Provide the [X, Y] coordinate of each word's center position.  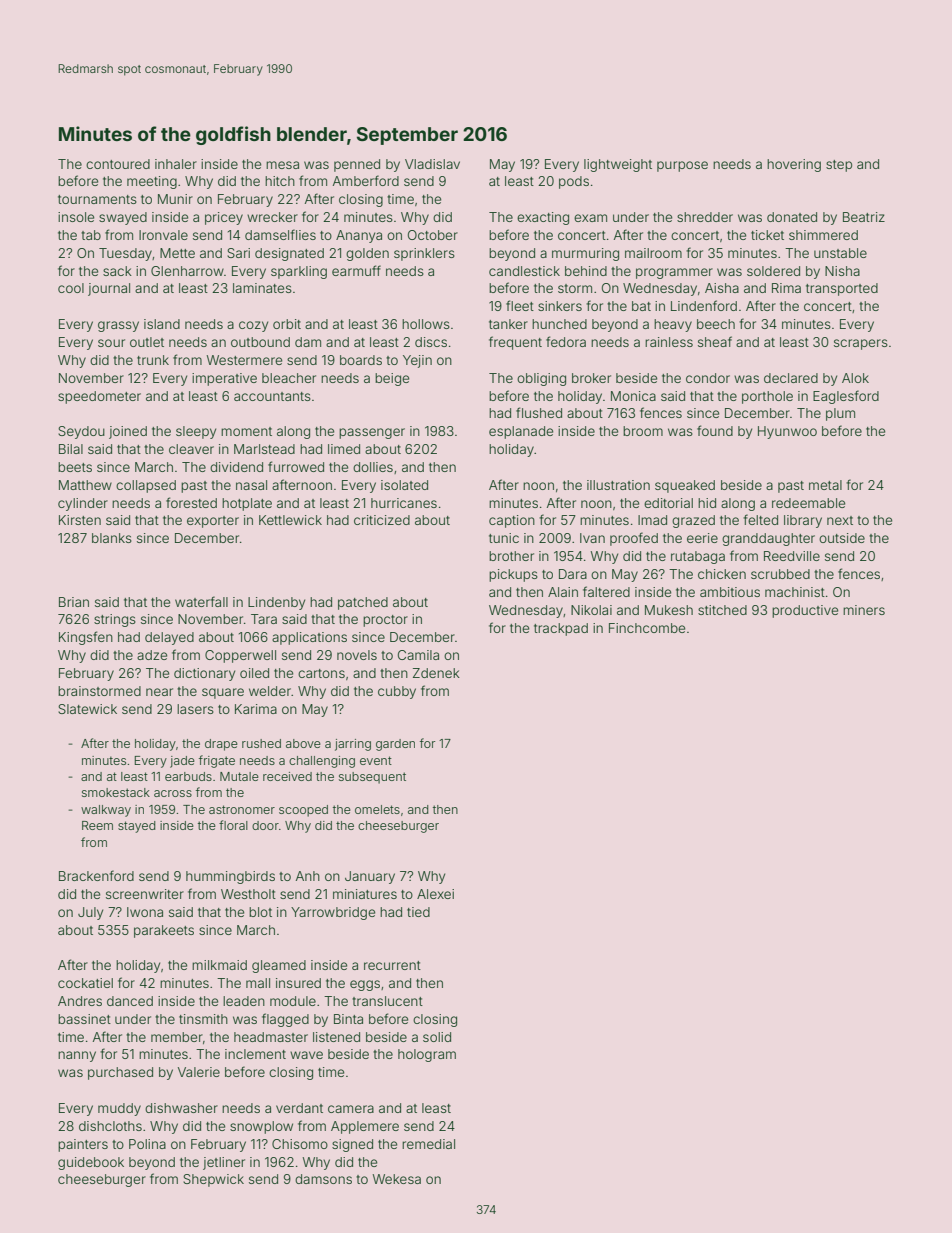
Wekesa [397, 1179]
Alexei [435, 894]
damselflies [280, 234]
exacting [543, 218]
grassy [118, 326]
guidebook [91, 1163]
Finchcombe [647, 628]
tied [418, 912]
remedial [428, 1144]
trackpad [561, 629]
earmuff [356, 270]
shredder [705, 217]
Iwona [145, 912]
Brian [74, 602]
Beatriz [864, 217]
